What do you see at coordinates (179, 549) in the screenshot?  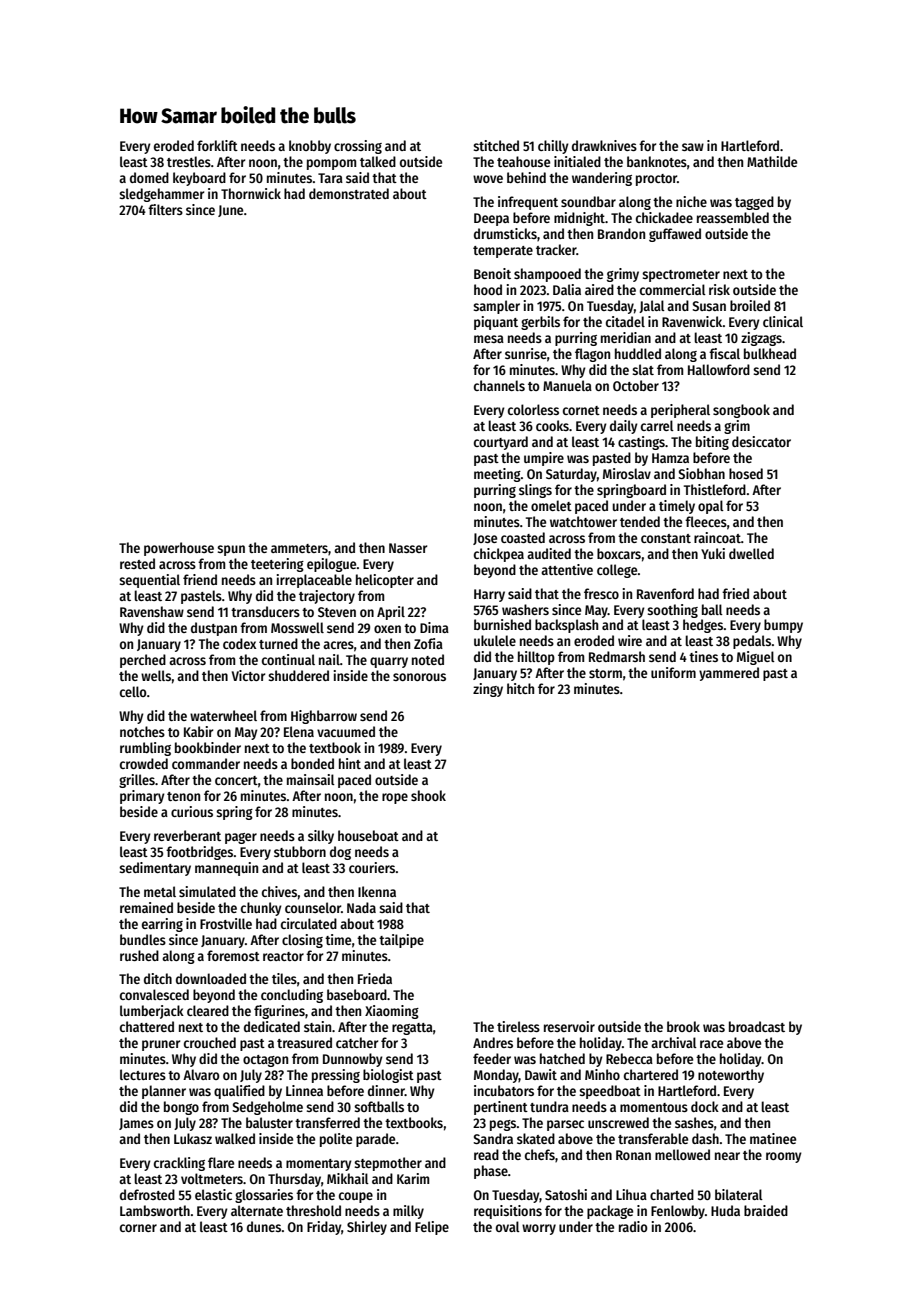 I see `powerhouse` at bounding box center [179, 549].
